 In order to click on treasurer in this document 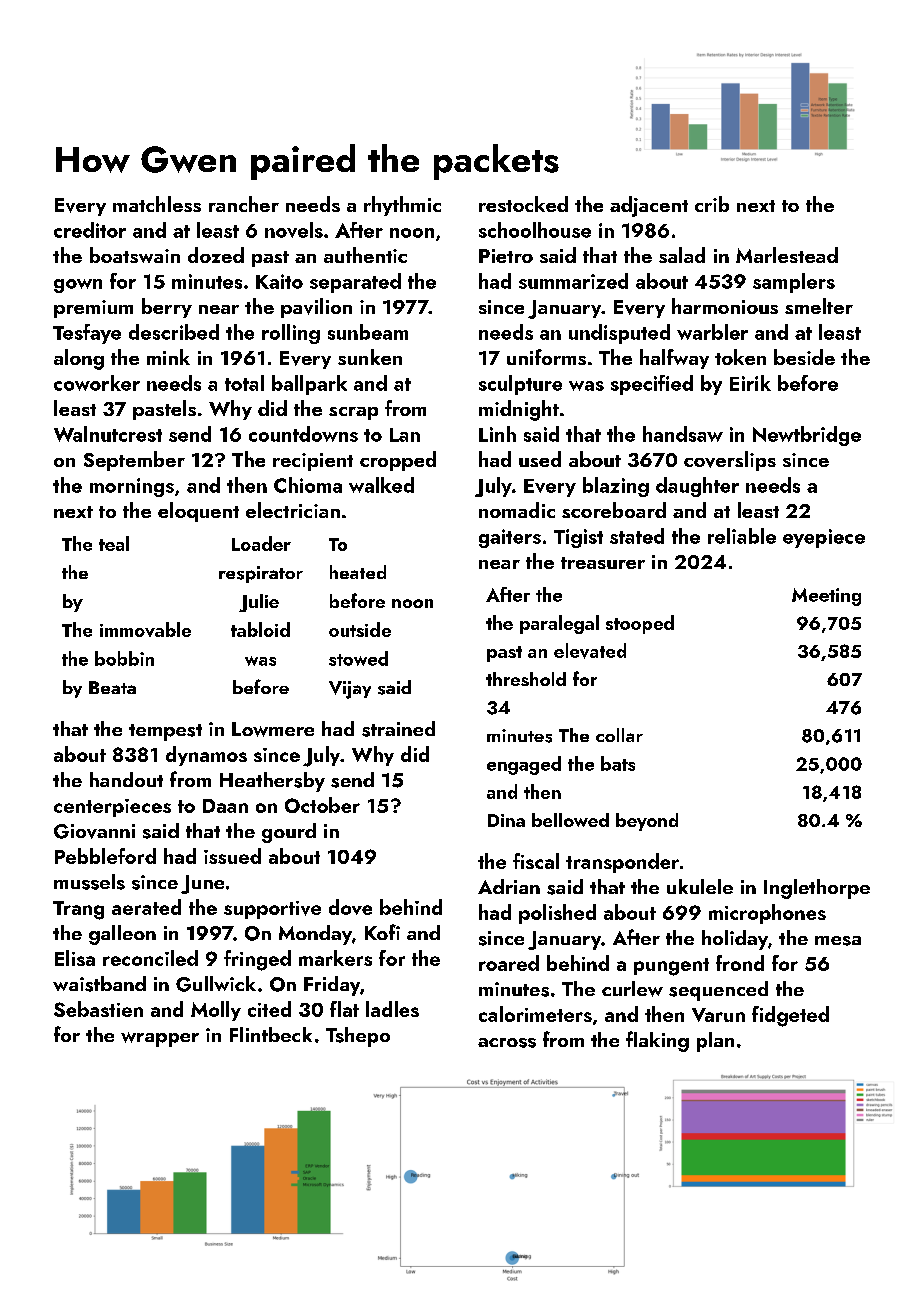, I will do `click(603, 563)`.
